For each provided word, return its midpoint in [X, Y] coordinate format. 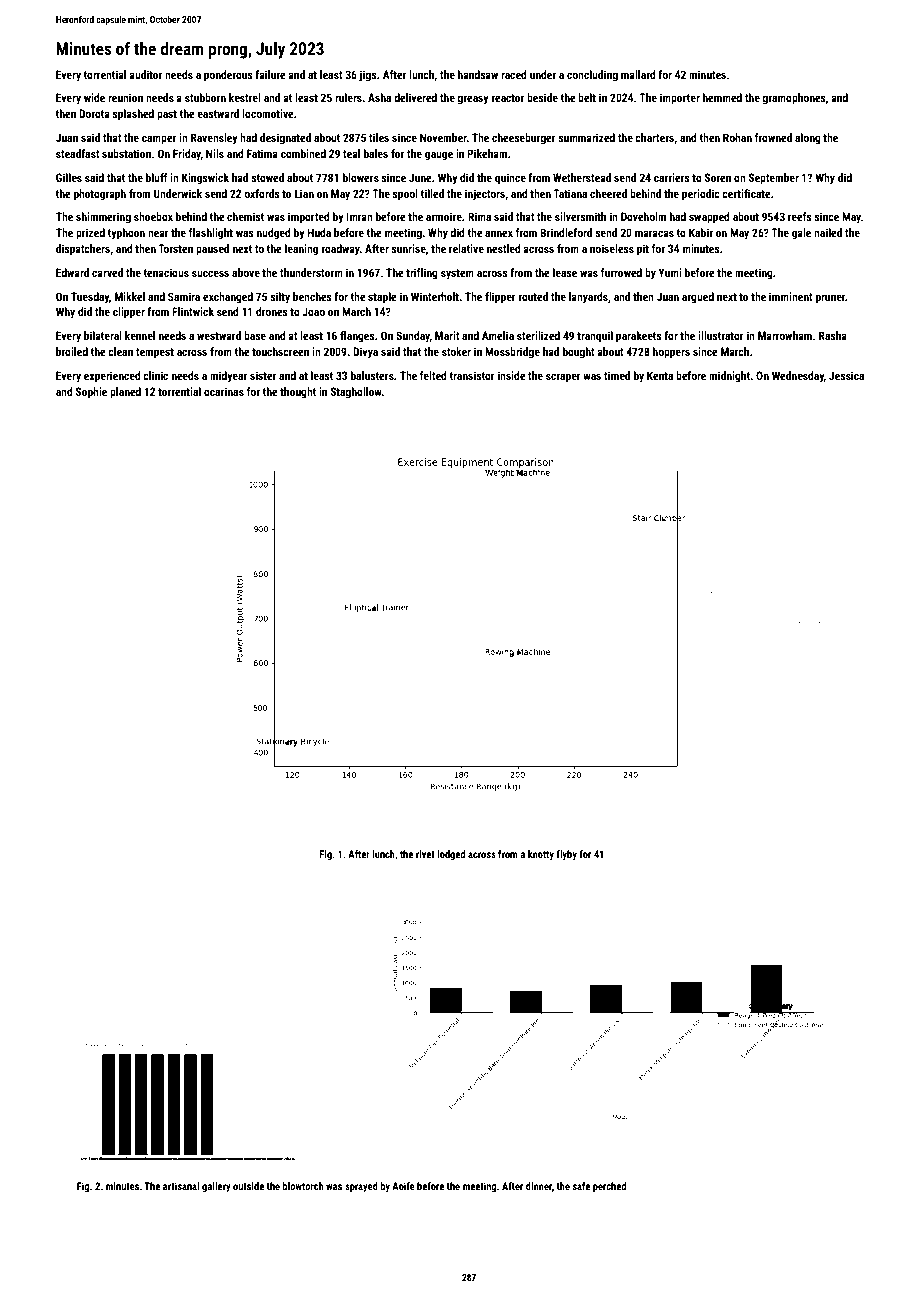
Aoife [403, 1186]
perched [609, 1187]
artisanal [181, 1186]
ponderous [228, 76]
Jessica [846, 375]
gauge [439, 156]
